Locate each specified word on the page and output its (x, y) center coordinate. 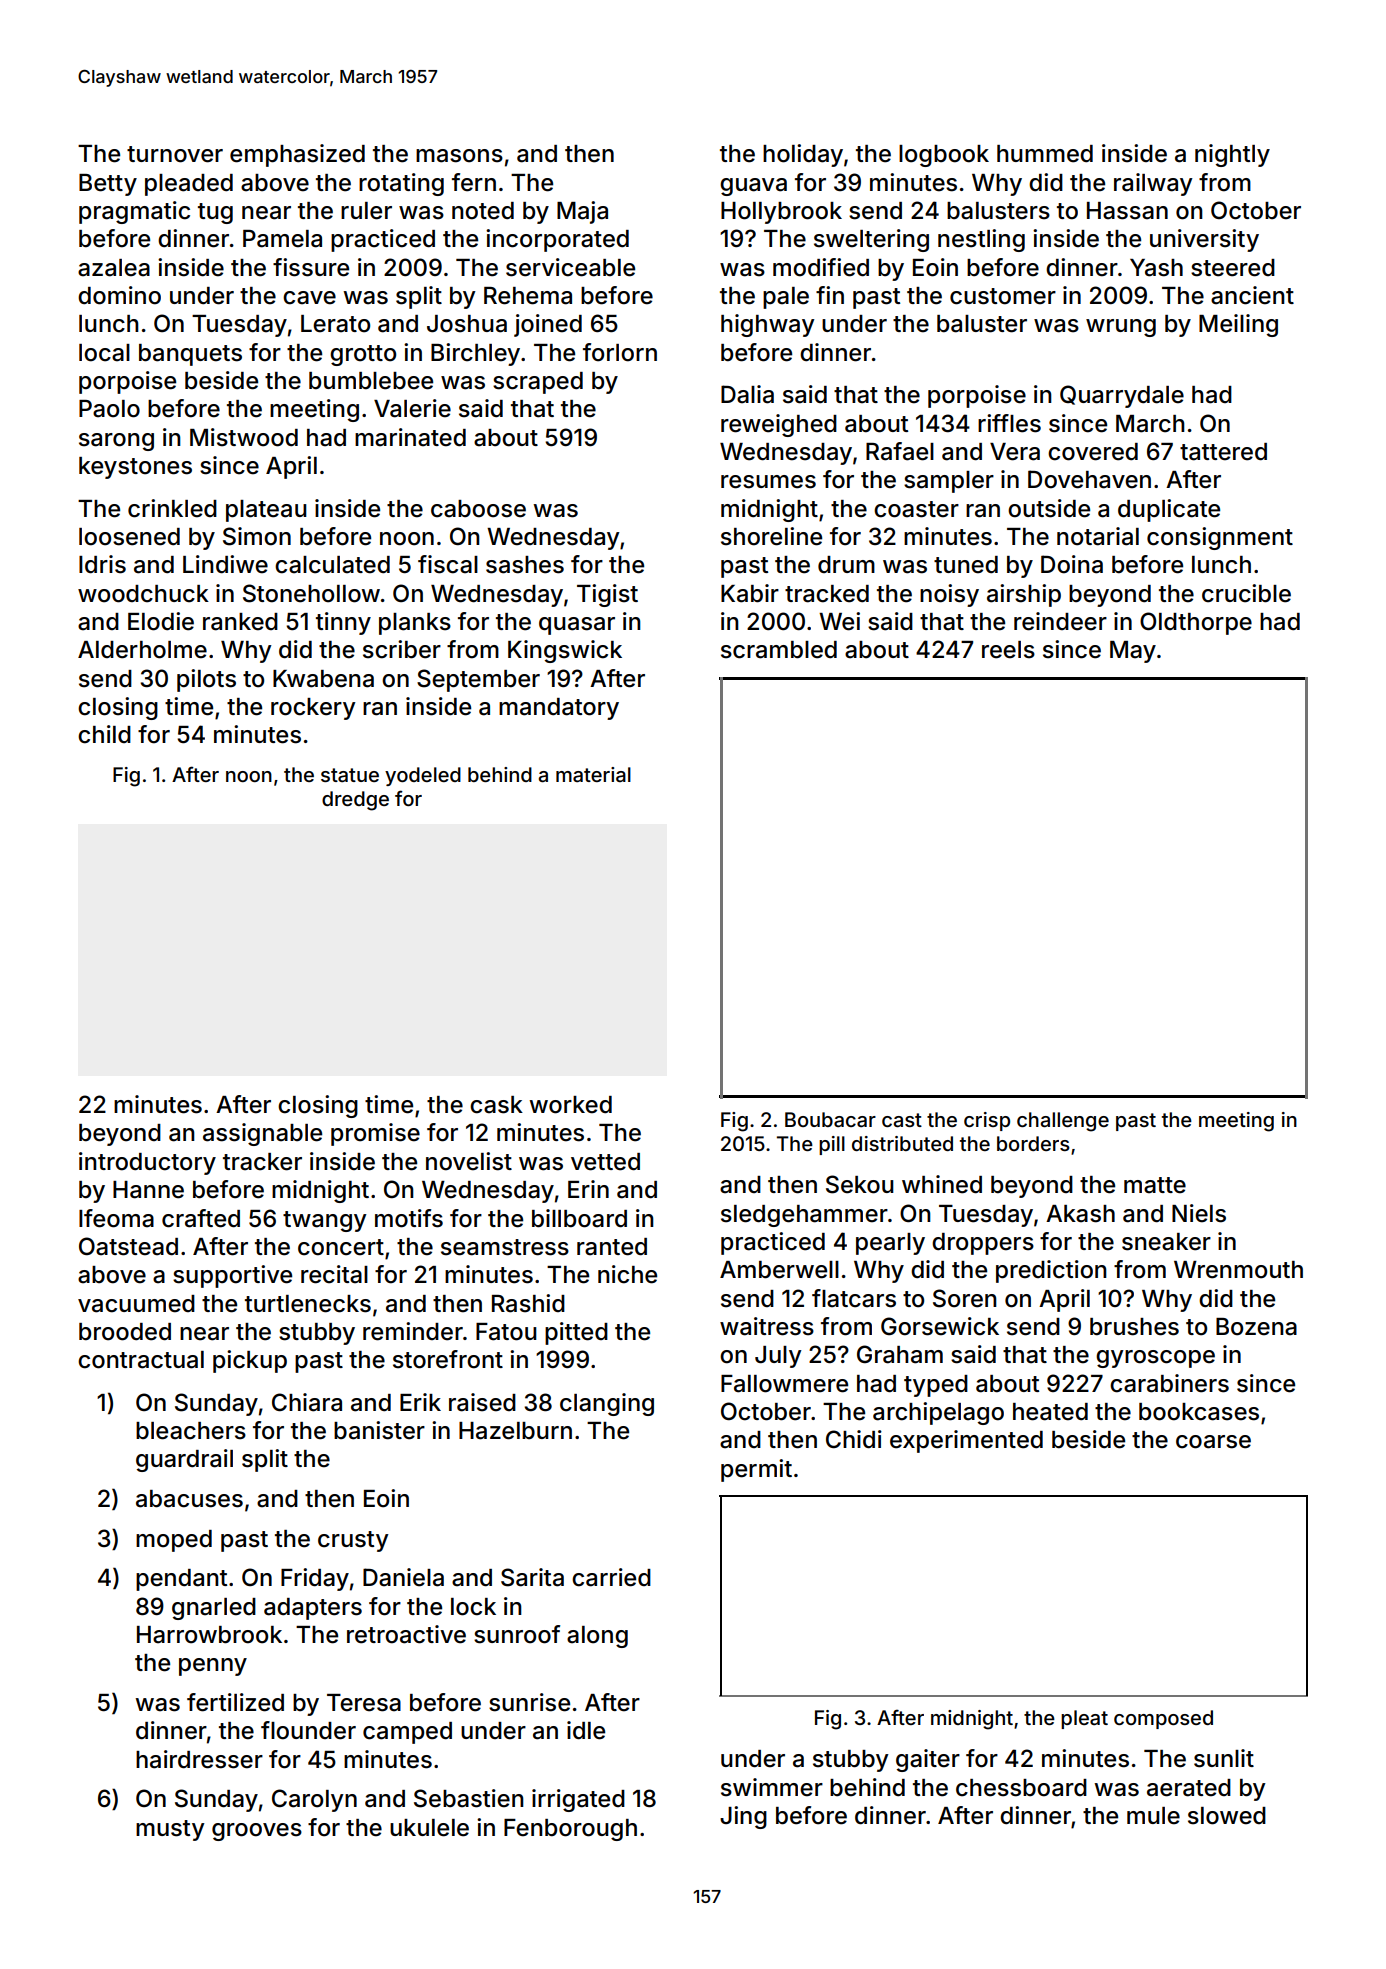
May (1133, 652)
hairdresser (199, 1759)
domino (119, 295)
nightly (1232, 155)
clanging (607, 1404)
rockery (313, 709)
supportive (232, 1276)
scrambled (779, 650)
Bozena (1256, 1327)
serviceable (570, 267)
